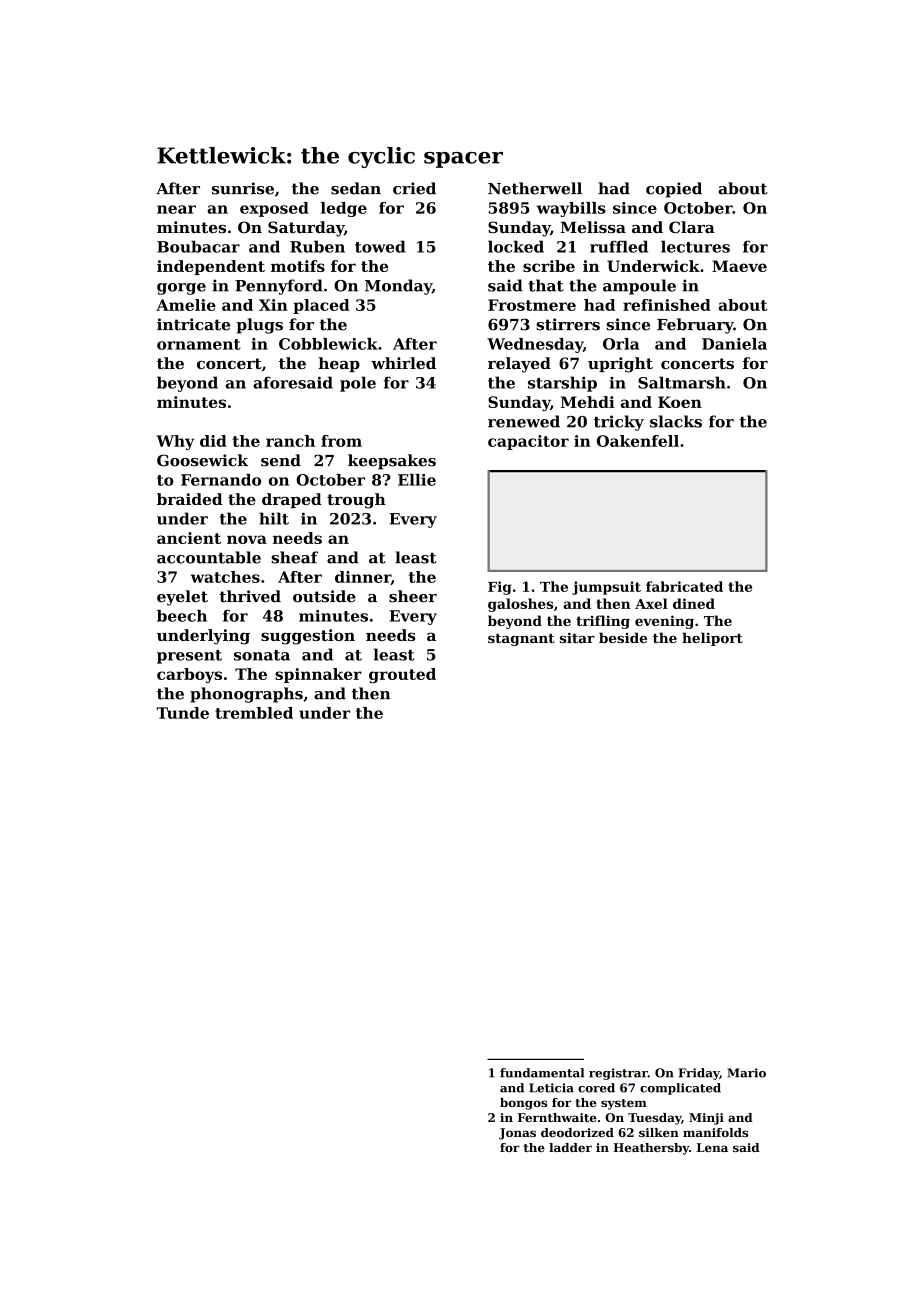 The image size is (924, 1311). I want to click on Mario, so click(746, 1073).
